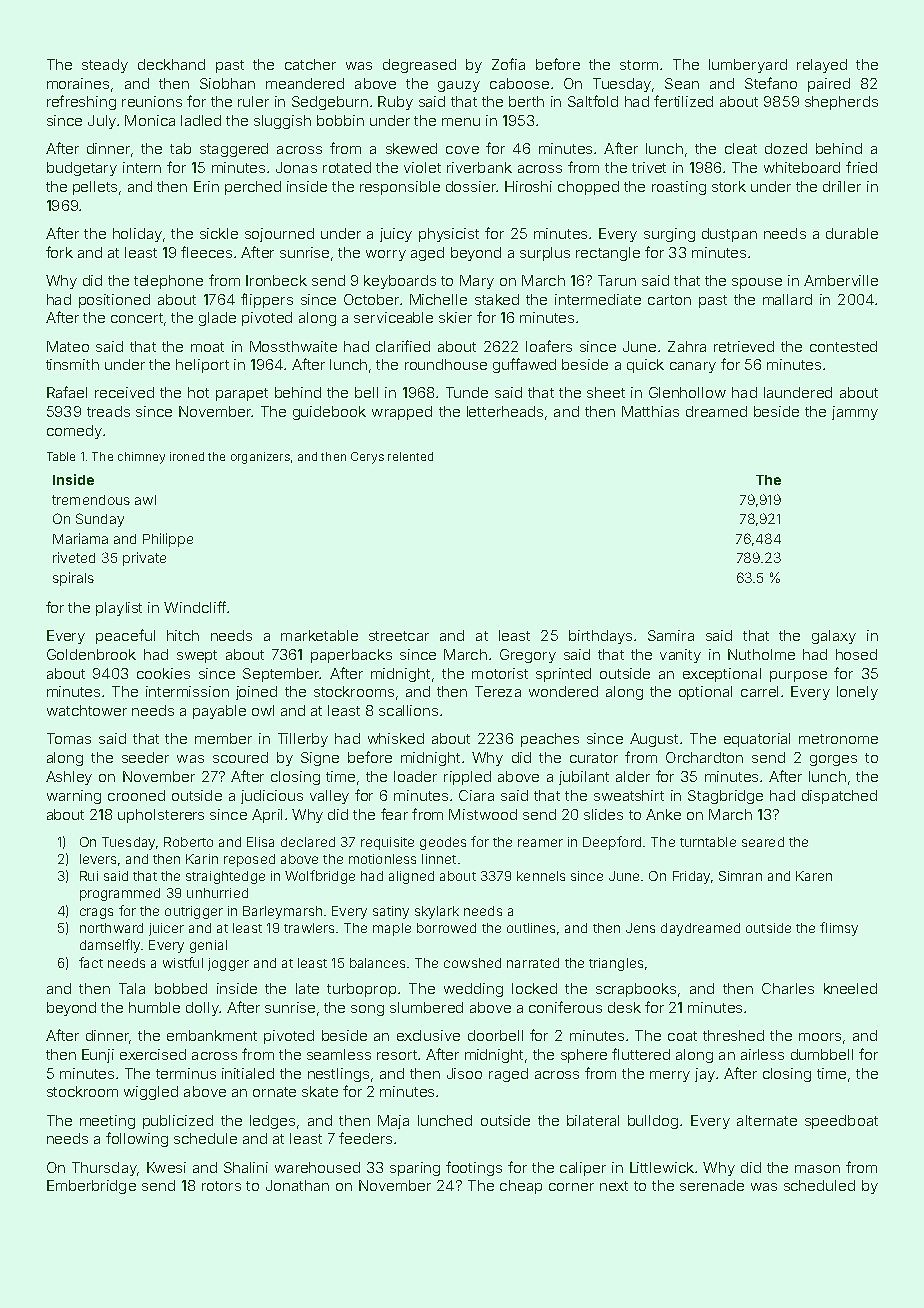 This screenshot has width=924, height=1308. What do you see at coordinates (817, 1169) in the screenshot?
I see `mason` at bounding box center [817, 1169].
